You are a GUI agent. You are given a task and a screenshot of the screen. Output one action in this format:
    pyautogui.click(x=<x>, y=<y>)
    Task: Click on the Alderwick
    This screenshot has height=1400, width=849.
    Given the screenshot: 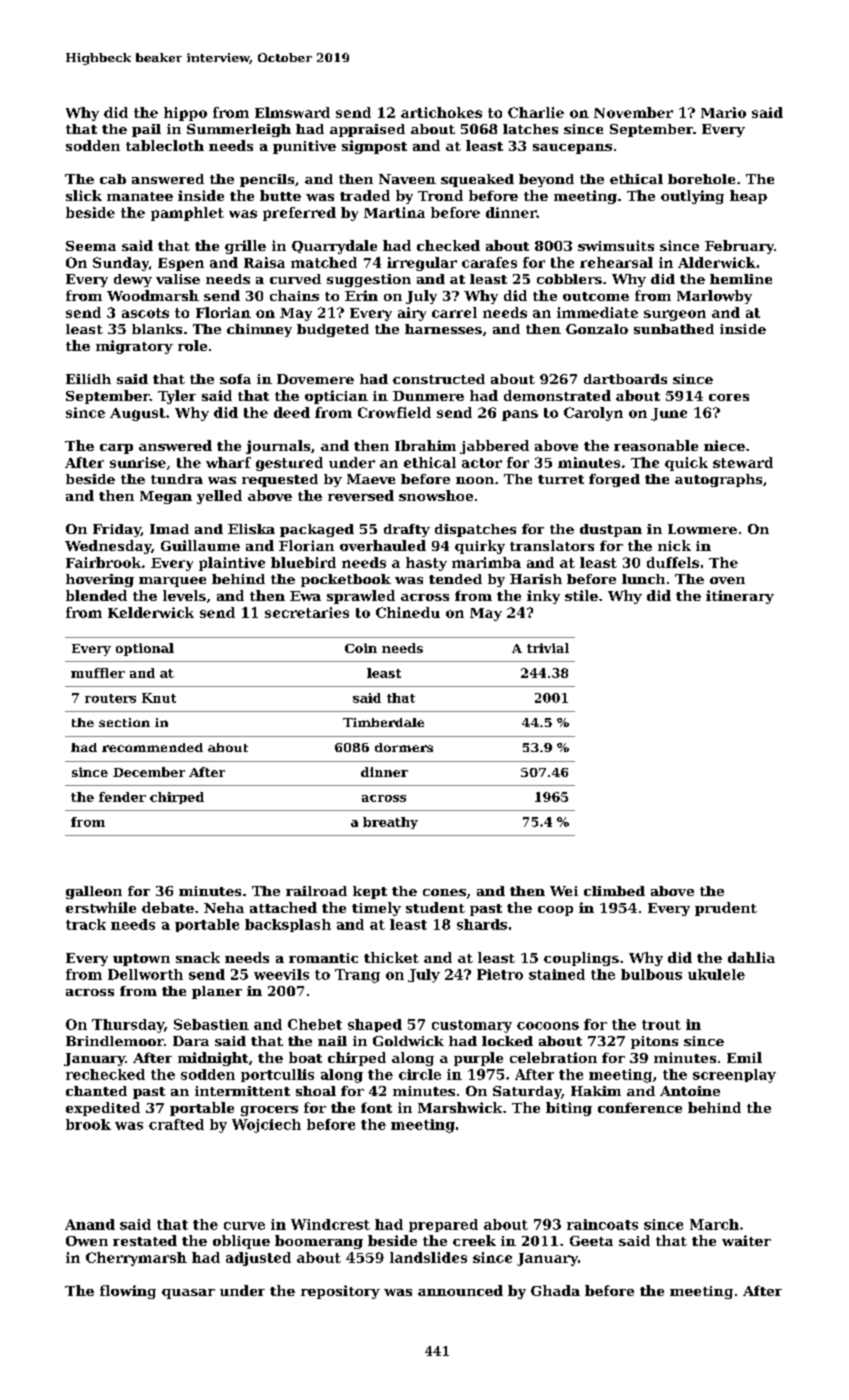 What is the action you would take?
    pyautogui.click(x=717, y=262)
